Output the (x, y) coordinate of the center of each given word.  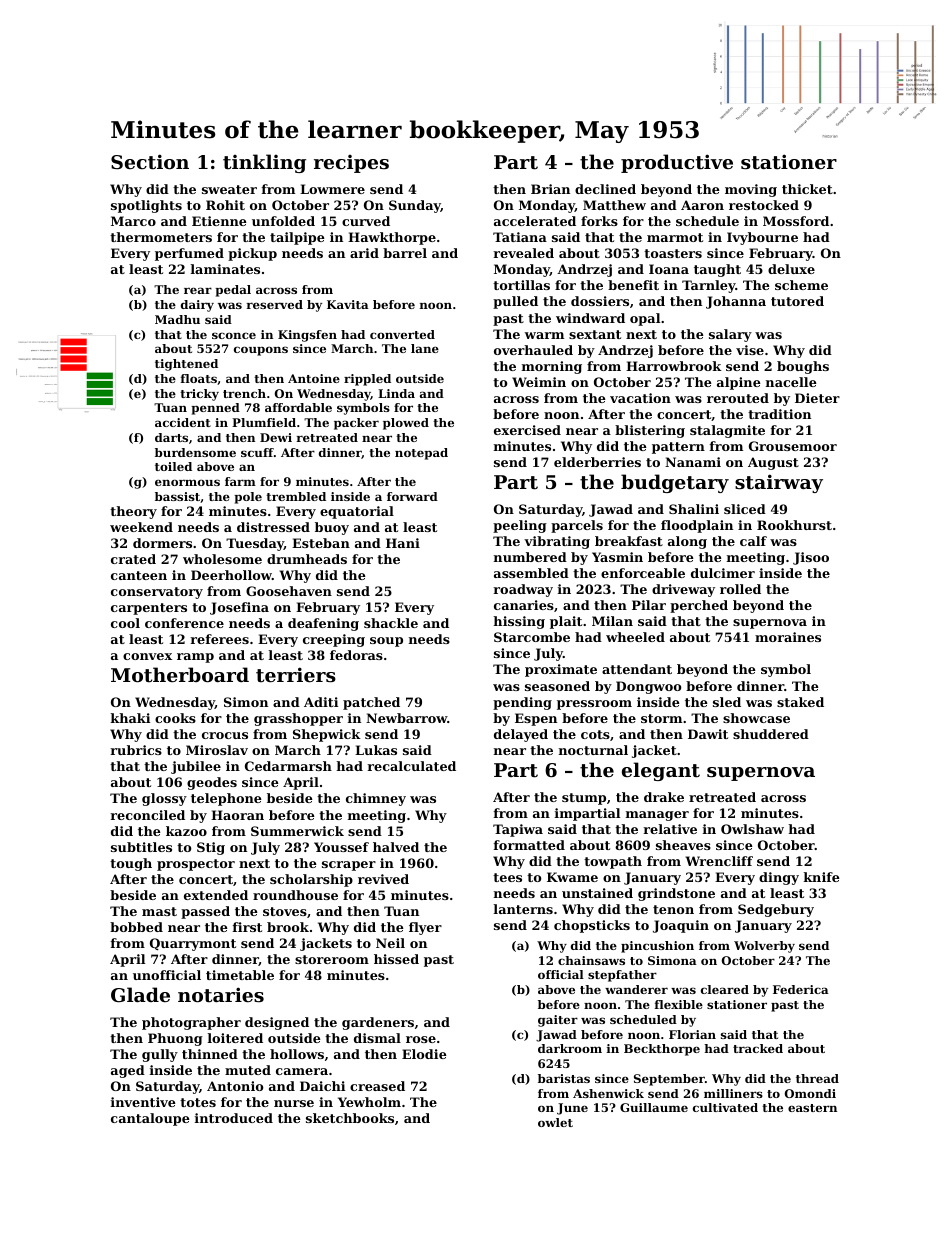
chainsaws (591, 960)
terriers (296, 675)
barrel (405, 253)
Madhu (177, 319)
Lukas (376, 750)
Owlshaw (752, 829)
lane (425, 348)
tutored (797, 301)
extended (216, 895)
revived (383, 879)
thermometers (161, 237)
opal (645, 319)
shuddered (771, 734)
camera (302, 1071)
